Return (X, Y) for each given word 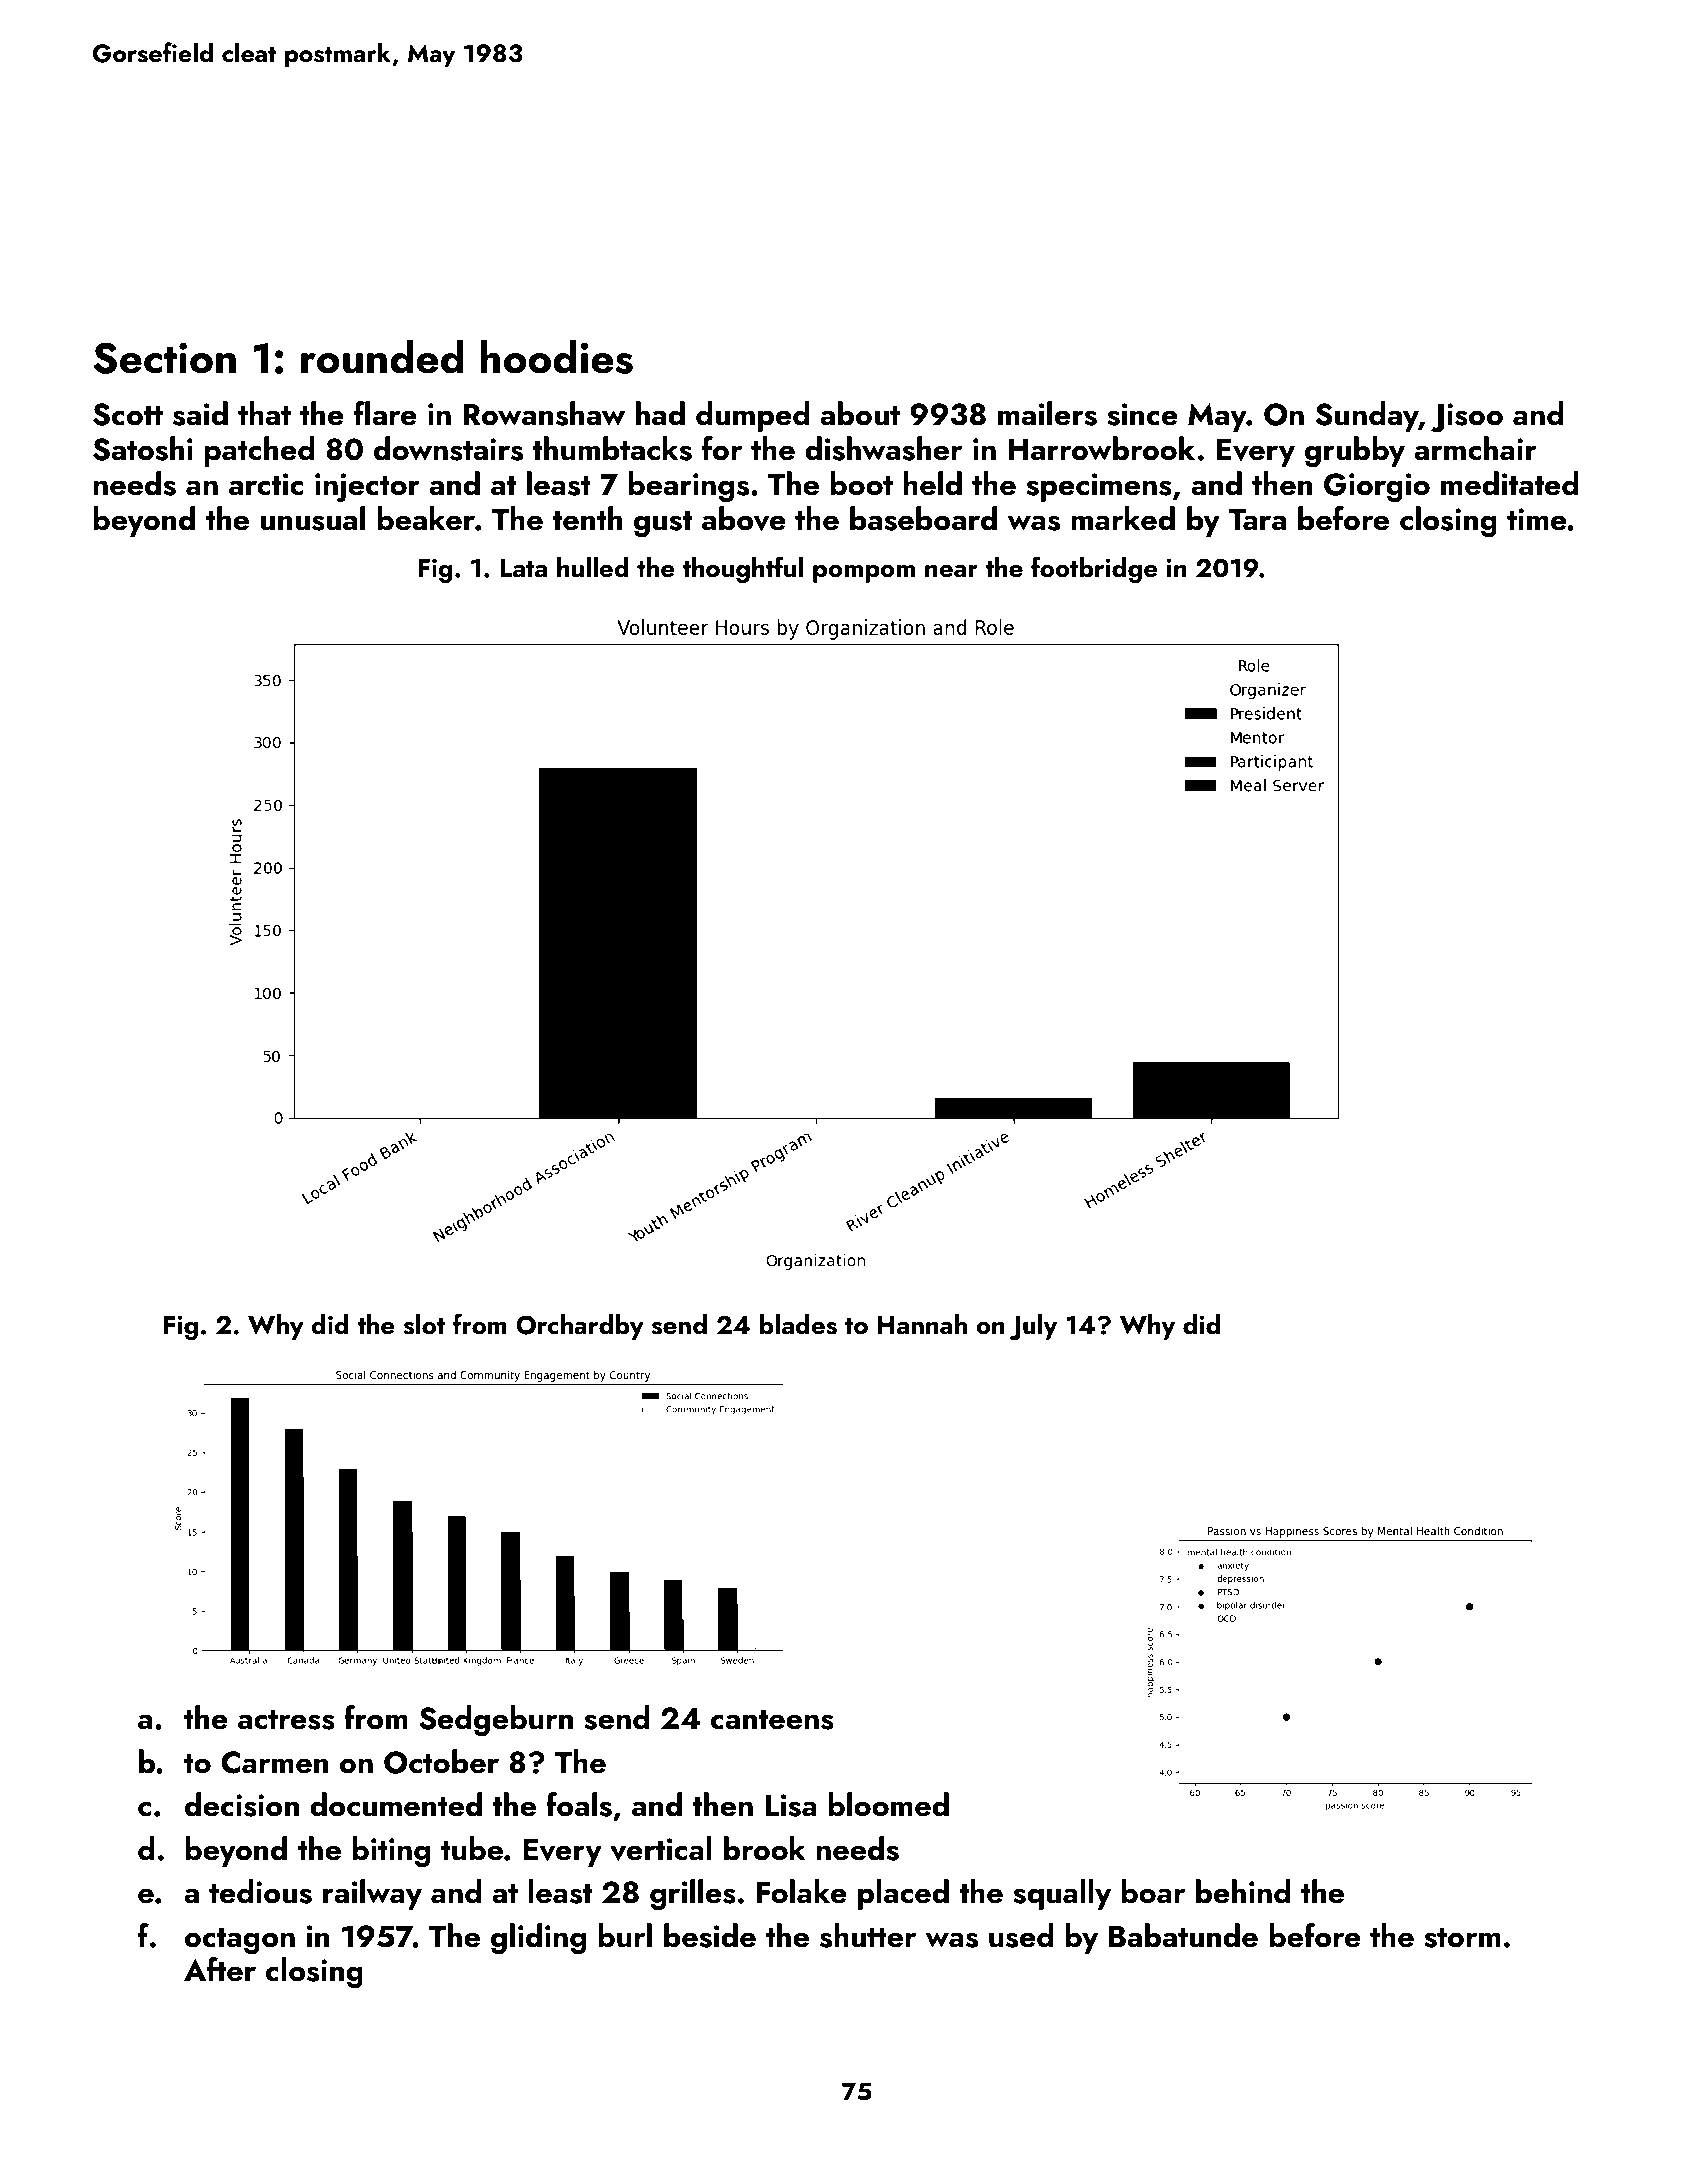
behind (1243, 1891)
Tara (1257, 520)
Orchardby (580, 1327)
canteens (772, 1720)
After (220, 1969)
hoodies (556, 357)
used (1021, 1935)
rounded (382, 357)
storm (1462, 1938)
